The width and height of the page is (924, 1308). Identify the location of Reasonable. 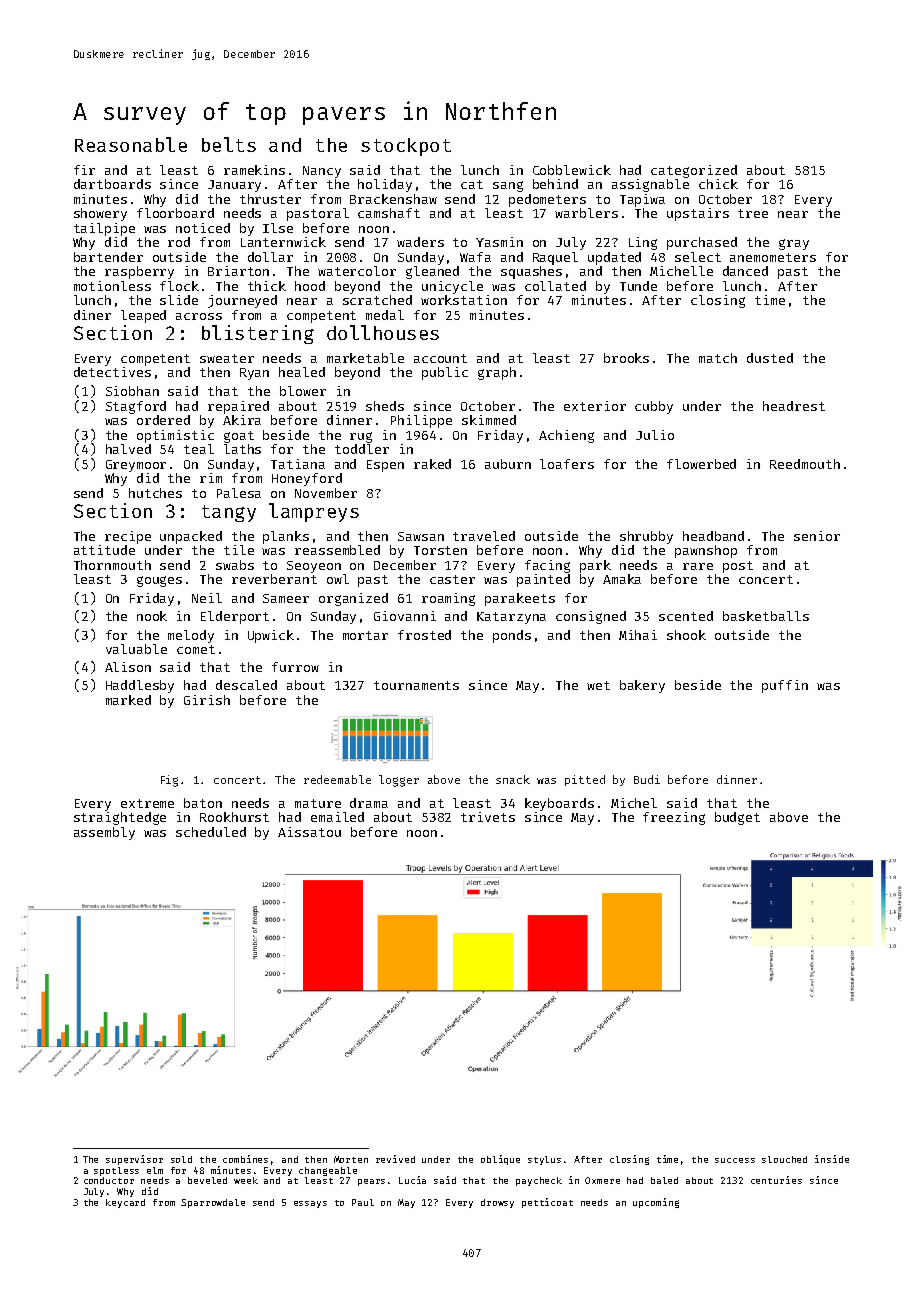
(131, 144).
